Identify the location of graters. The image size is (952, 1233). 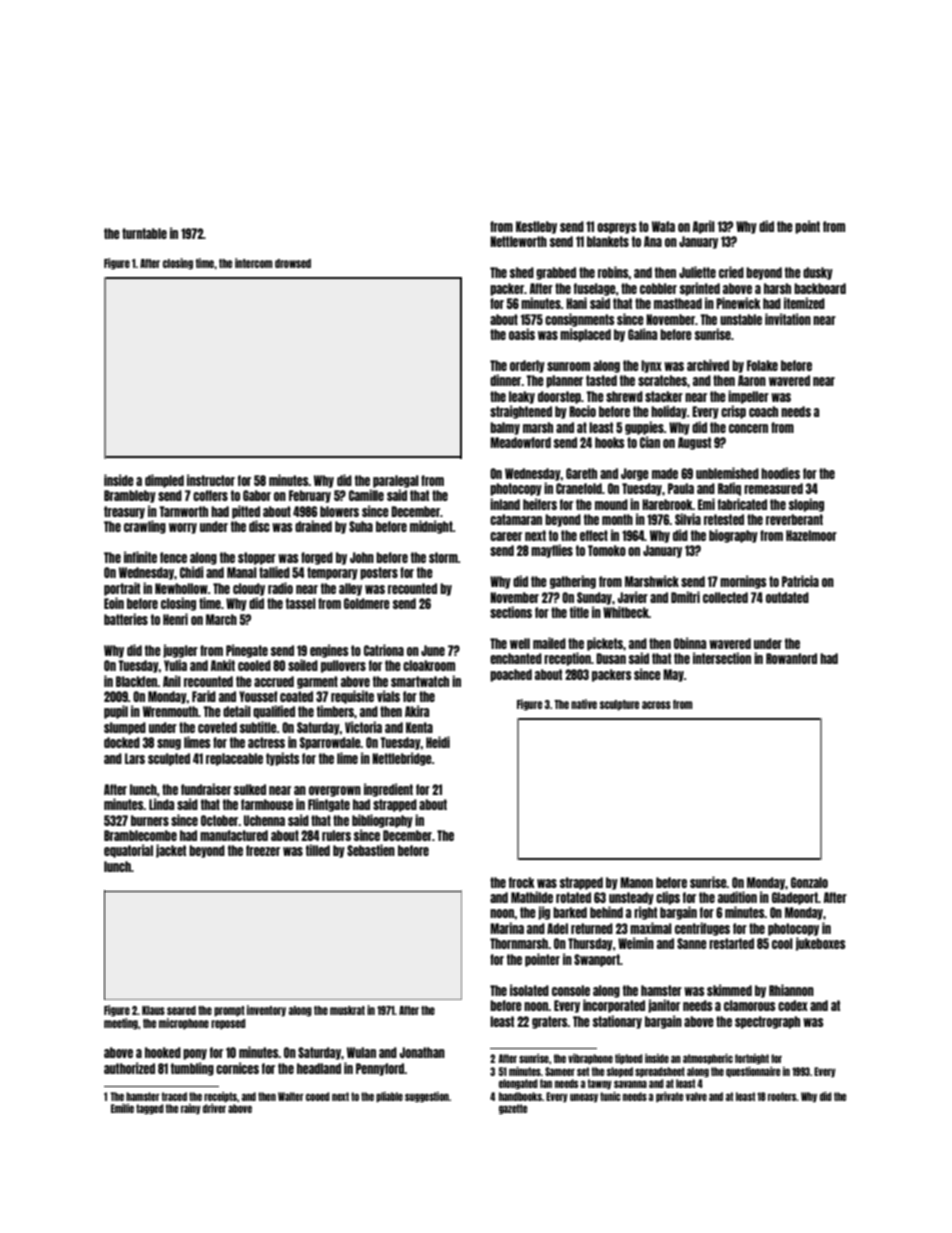
(550, 1022).
